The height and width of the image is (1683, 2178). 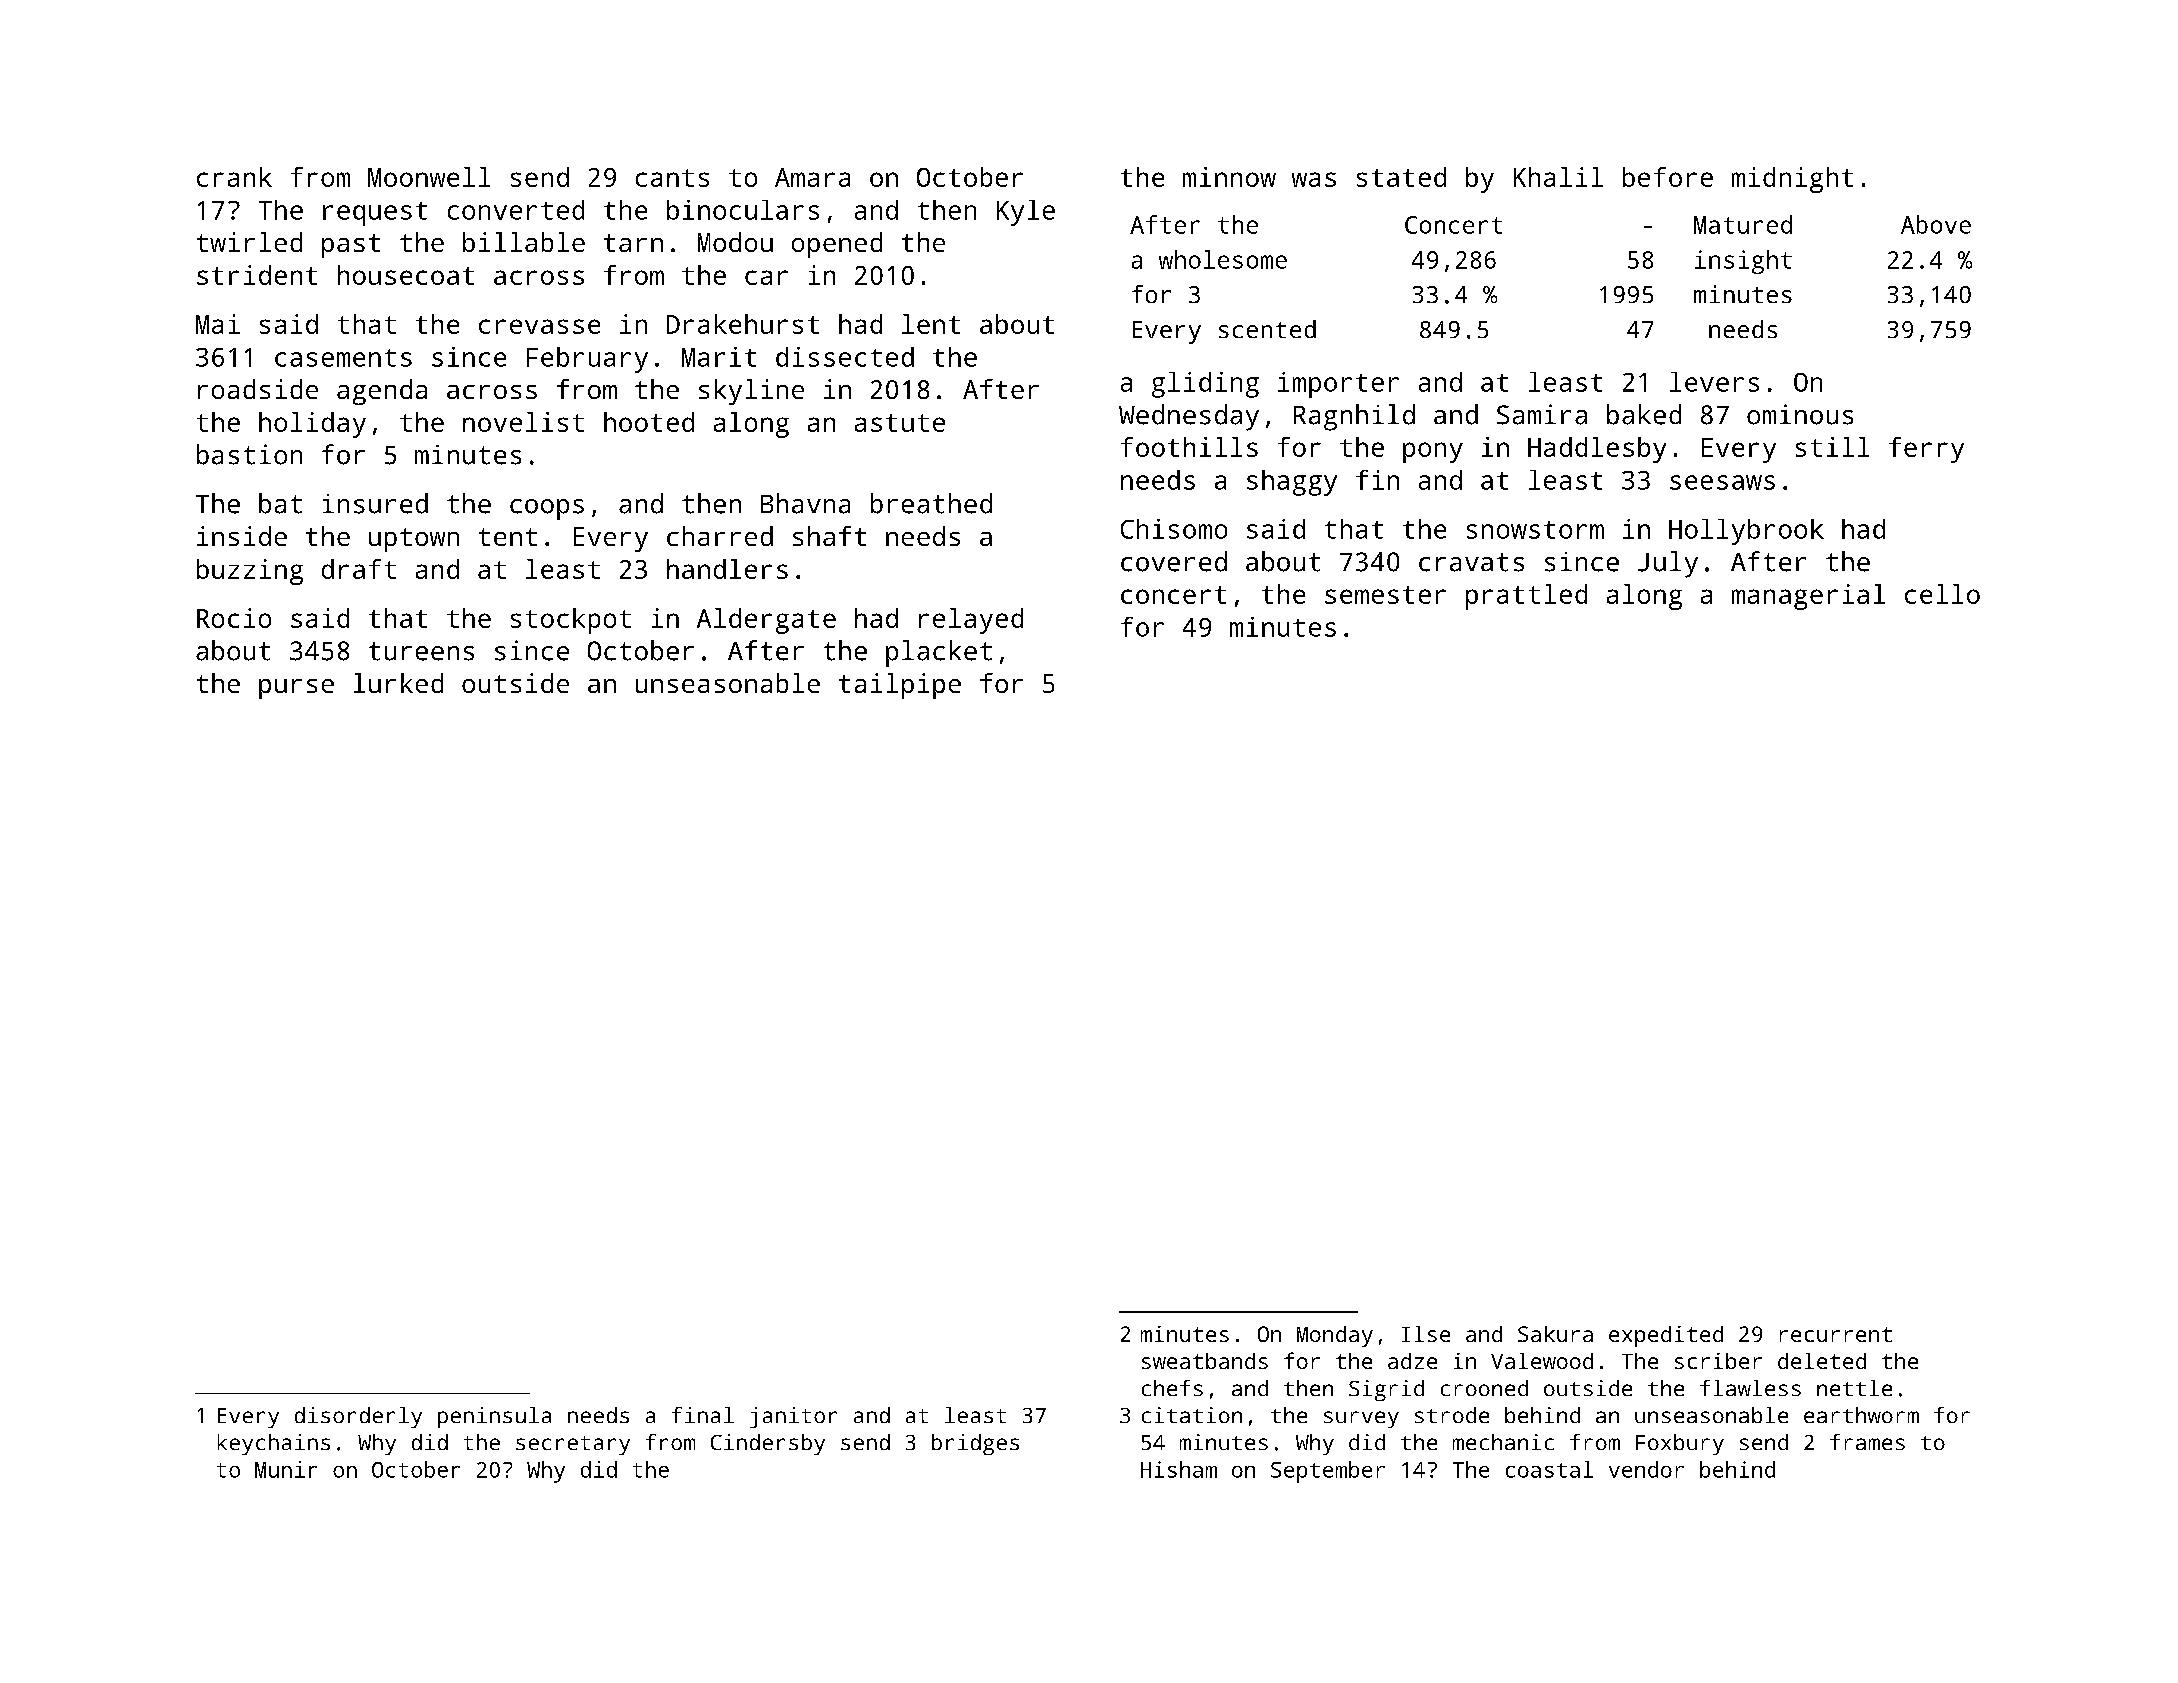 What do you see at coordinates (494, 1417) in the image?
I see `peninsula` at bounding box center [494, 1417].
